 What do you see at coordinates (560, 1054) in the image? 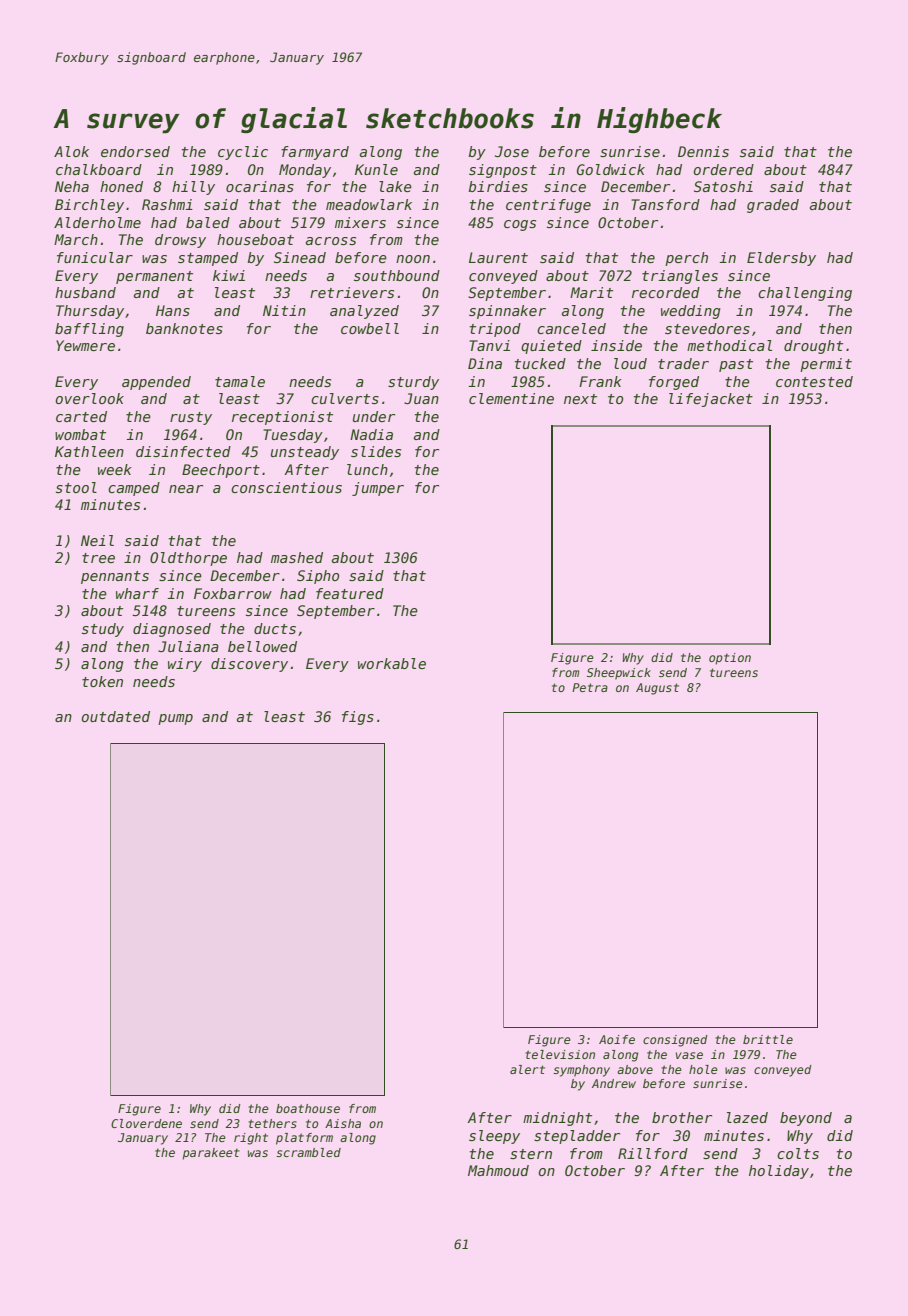
I see `television` at bounding box center [560, 1054].
